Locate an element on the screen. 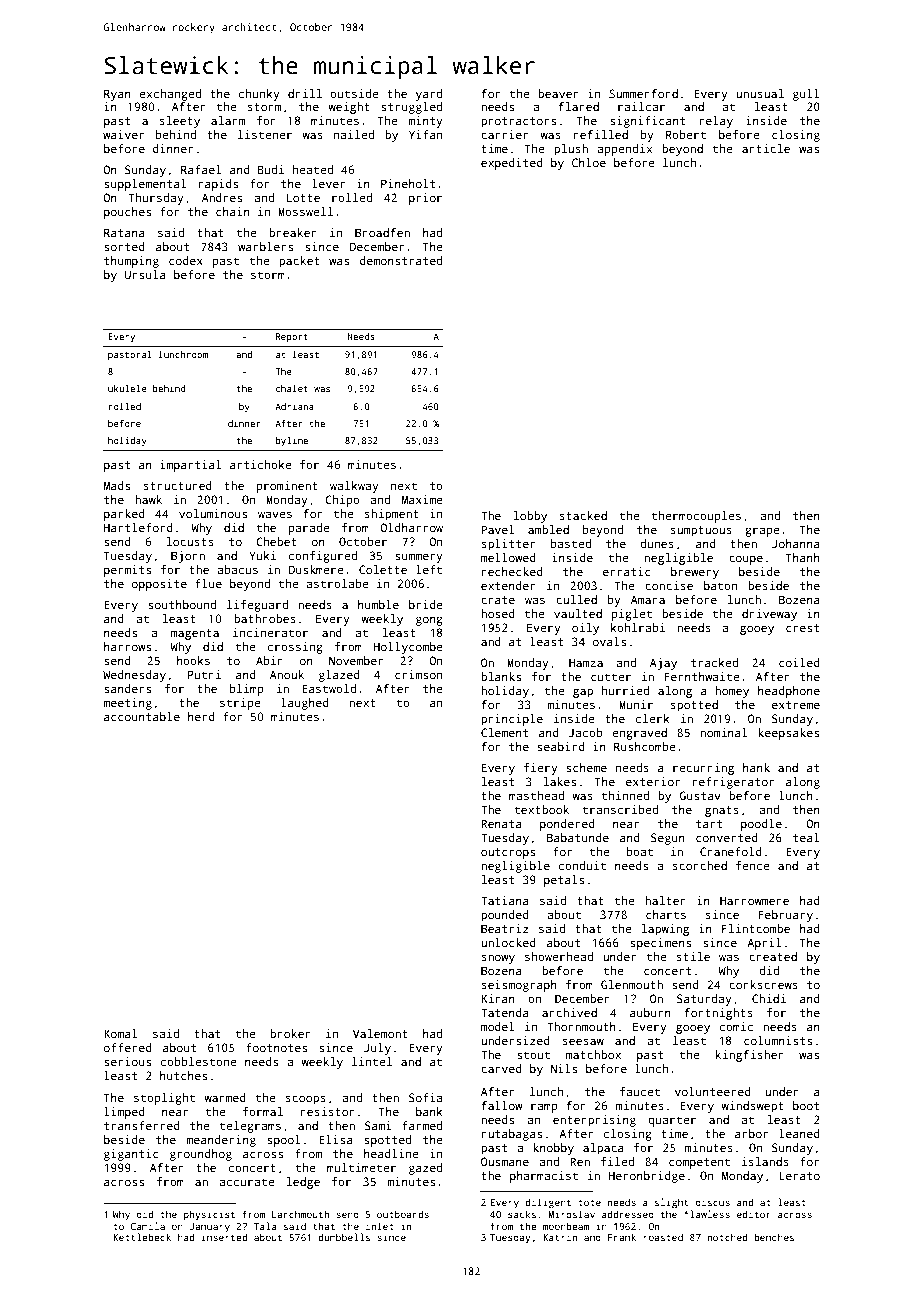 The width and height of the screenshot is (924, 1308). refrigerator is located at coordinates (733, 783).
